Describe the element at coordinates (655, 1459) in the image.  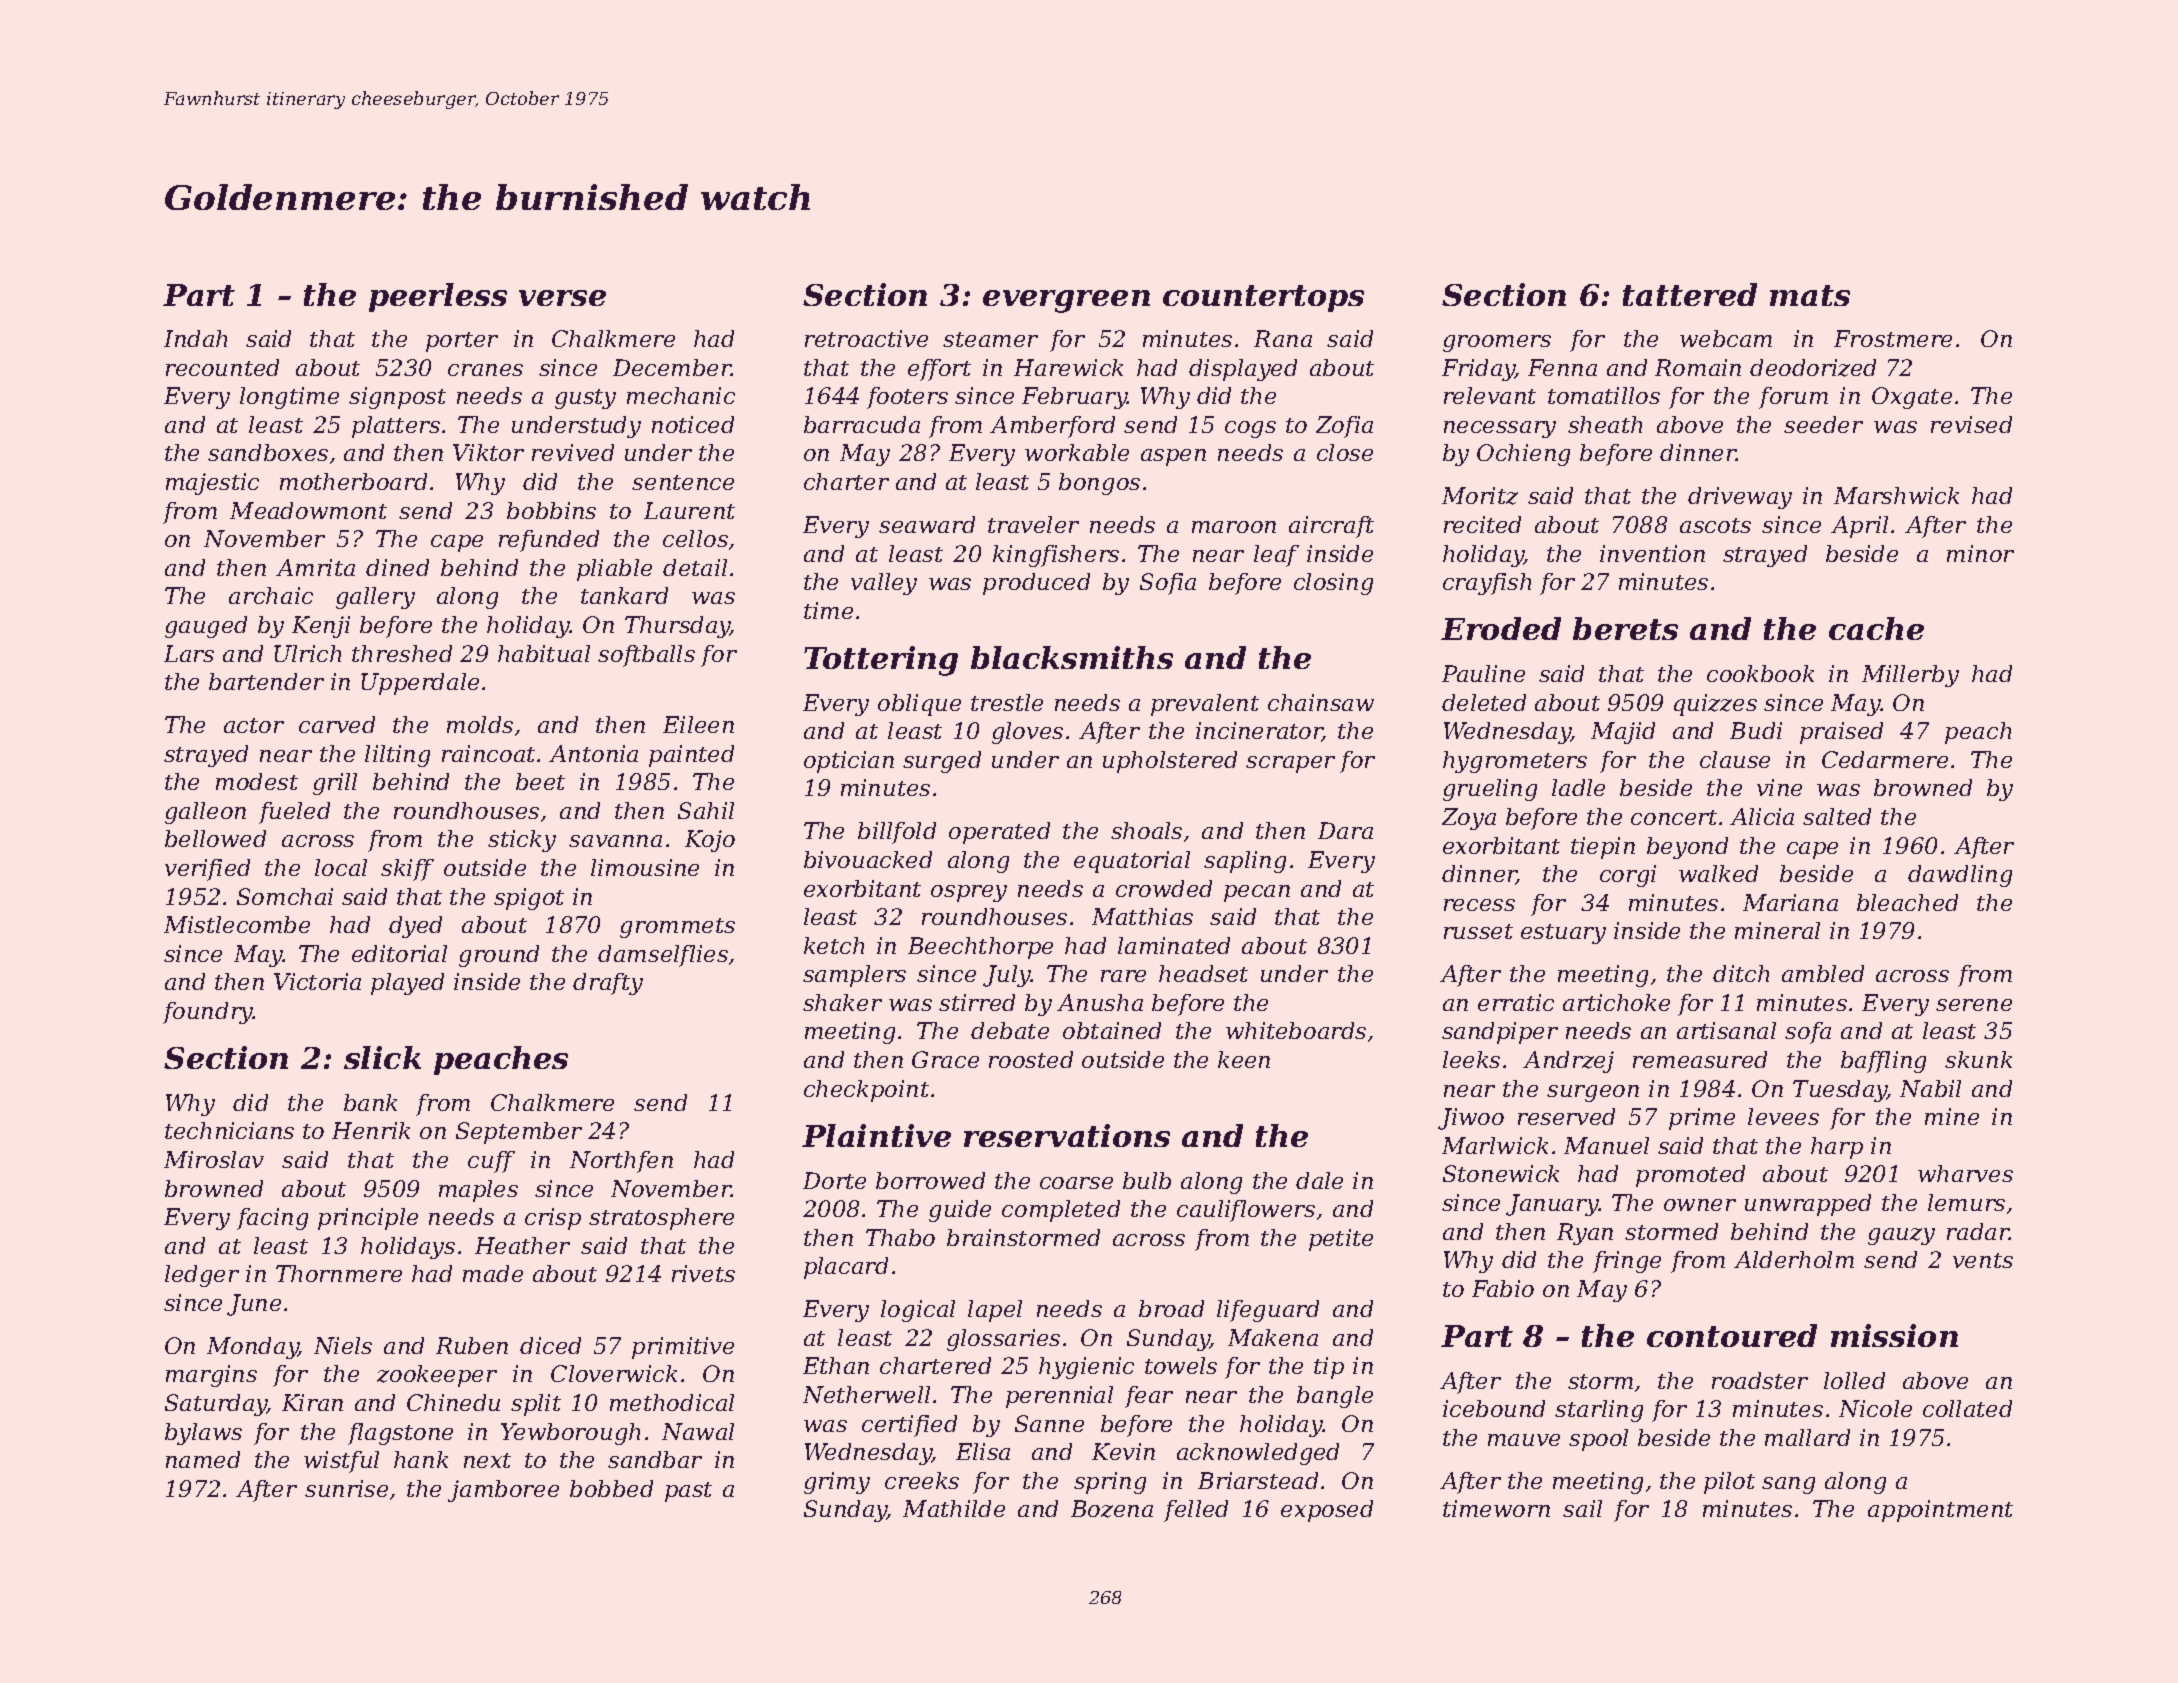
I see `sandbar` at that location.
